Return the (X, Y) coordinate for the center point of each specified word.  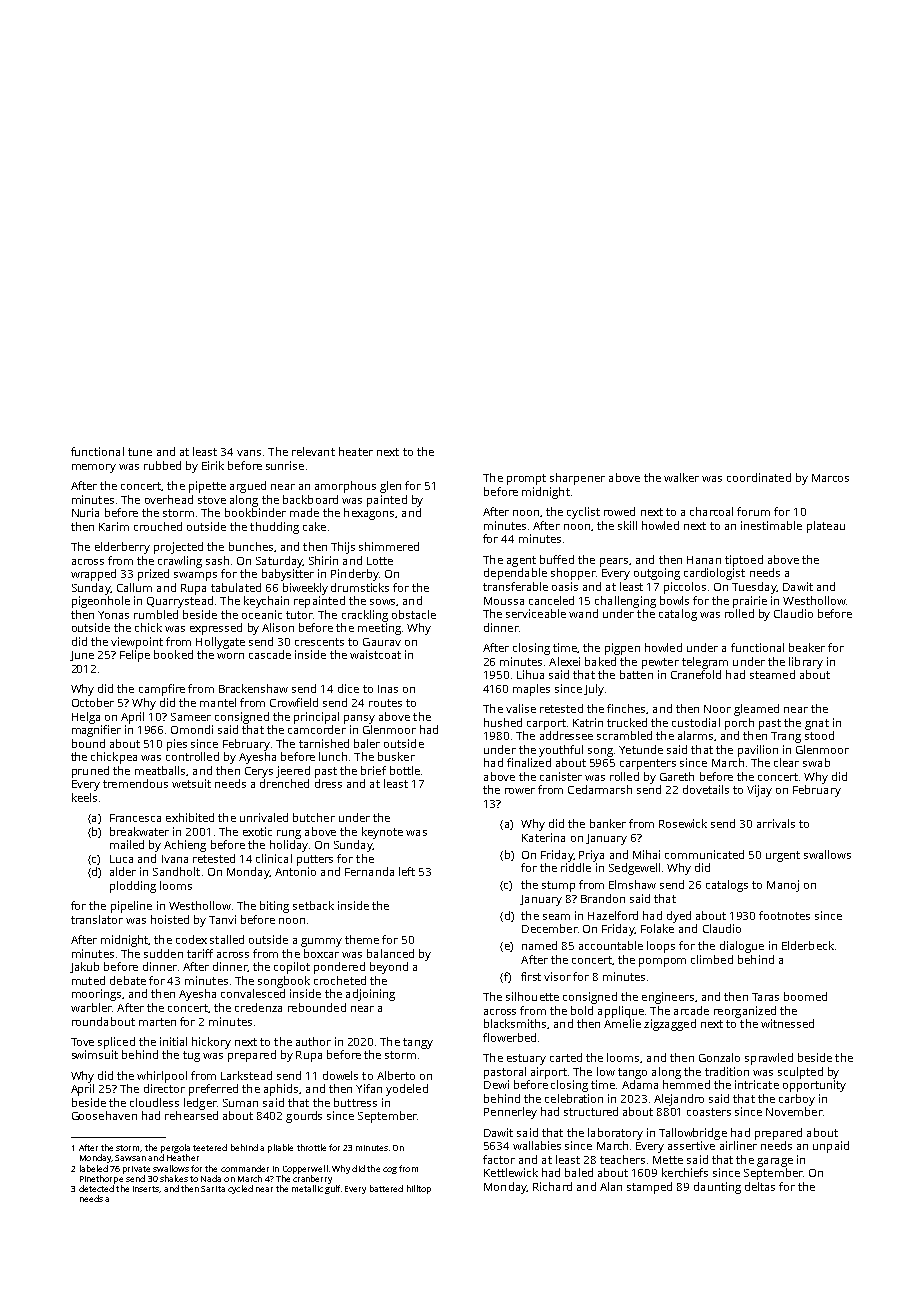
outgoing (657, 574)
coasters (709, 1112)
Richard (552, 1186)
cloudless (154, 1102)
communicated (704, 854)
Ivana (175, 859)
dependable (515, 574)
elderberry (122, 548)
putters (315, 860)
